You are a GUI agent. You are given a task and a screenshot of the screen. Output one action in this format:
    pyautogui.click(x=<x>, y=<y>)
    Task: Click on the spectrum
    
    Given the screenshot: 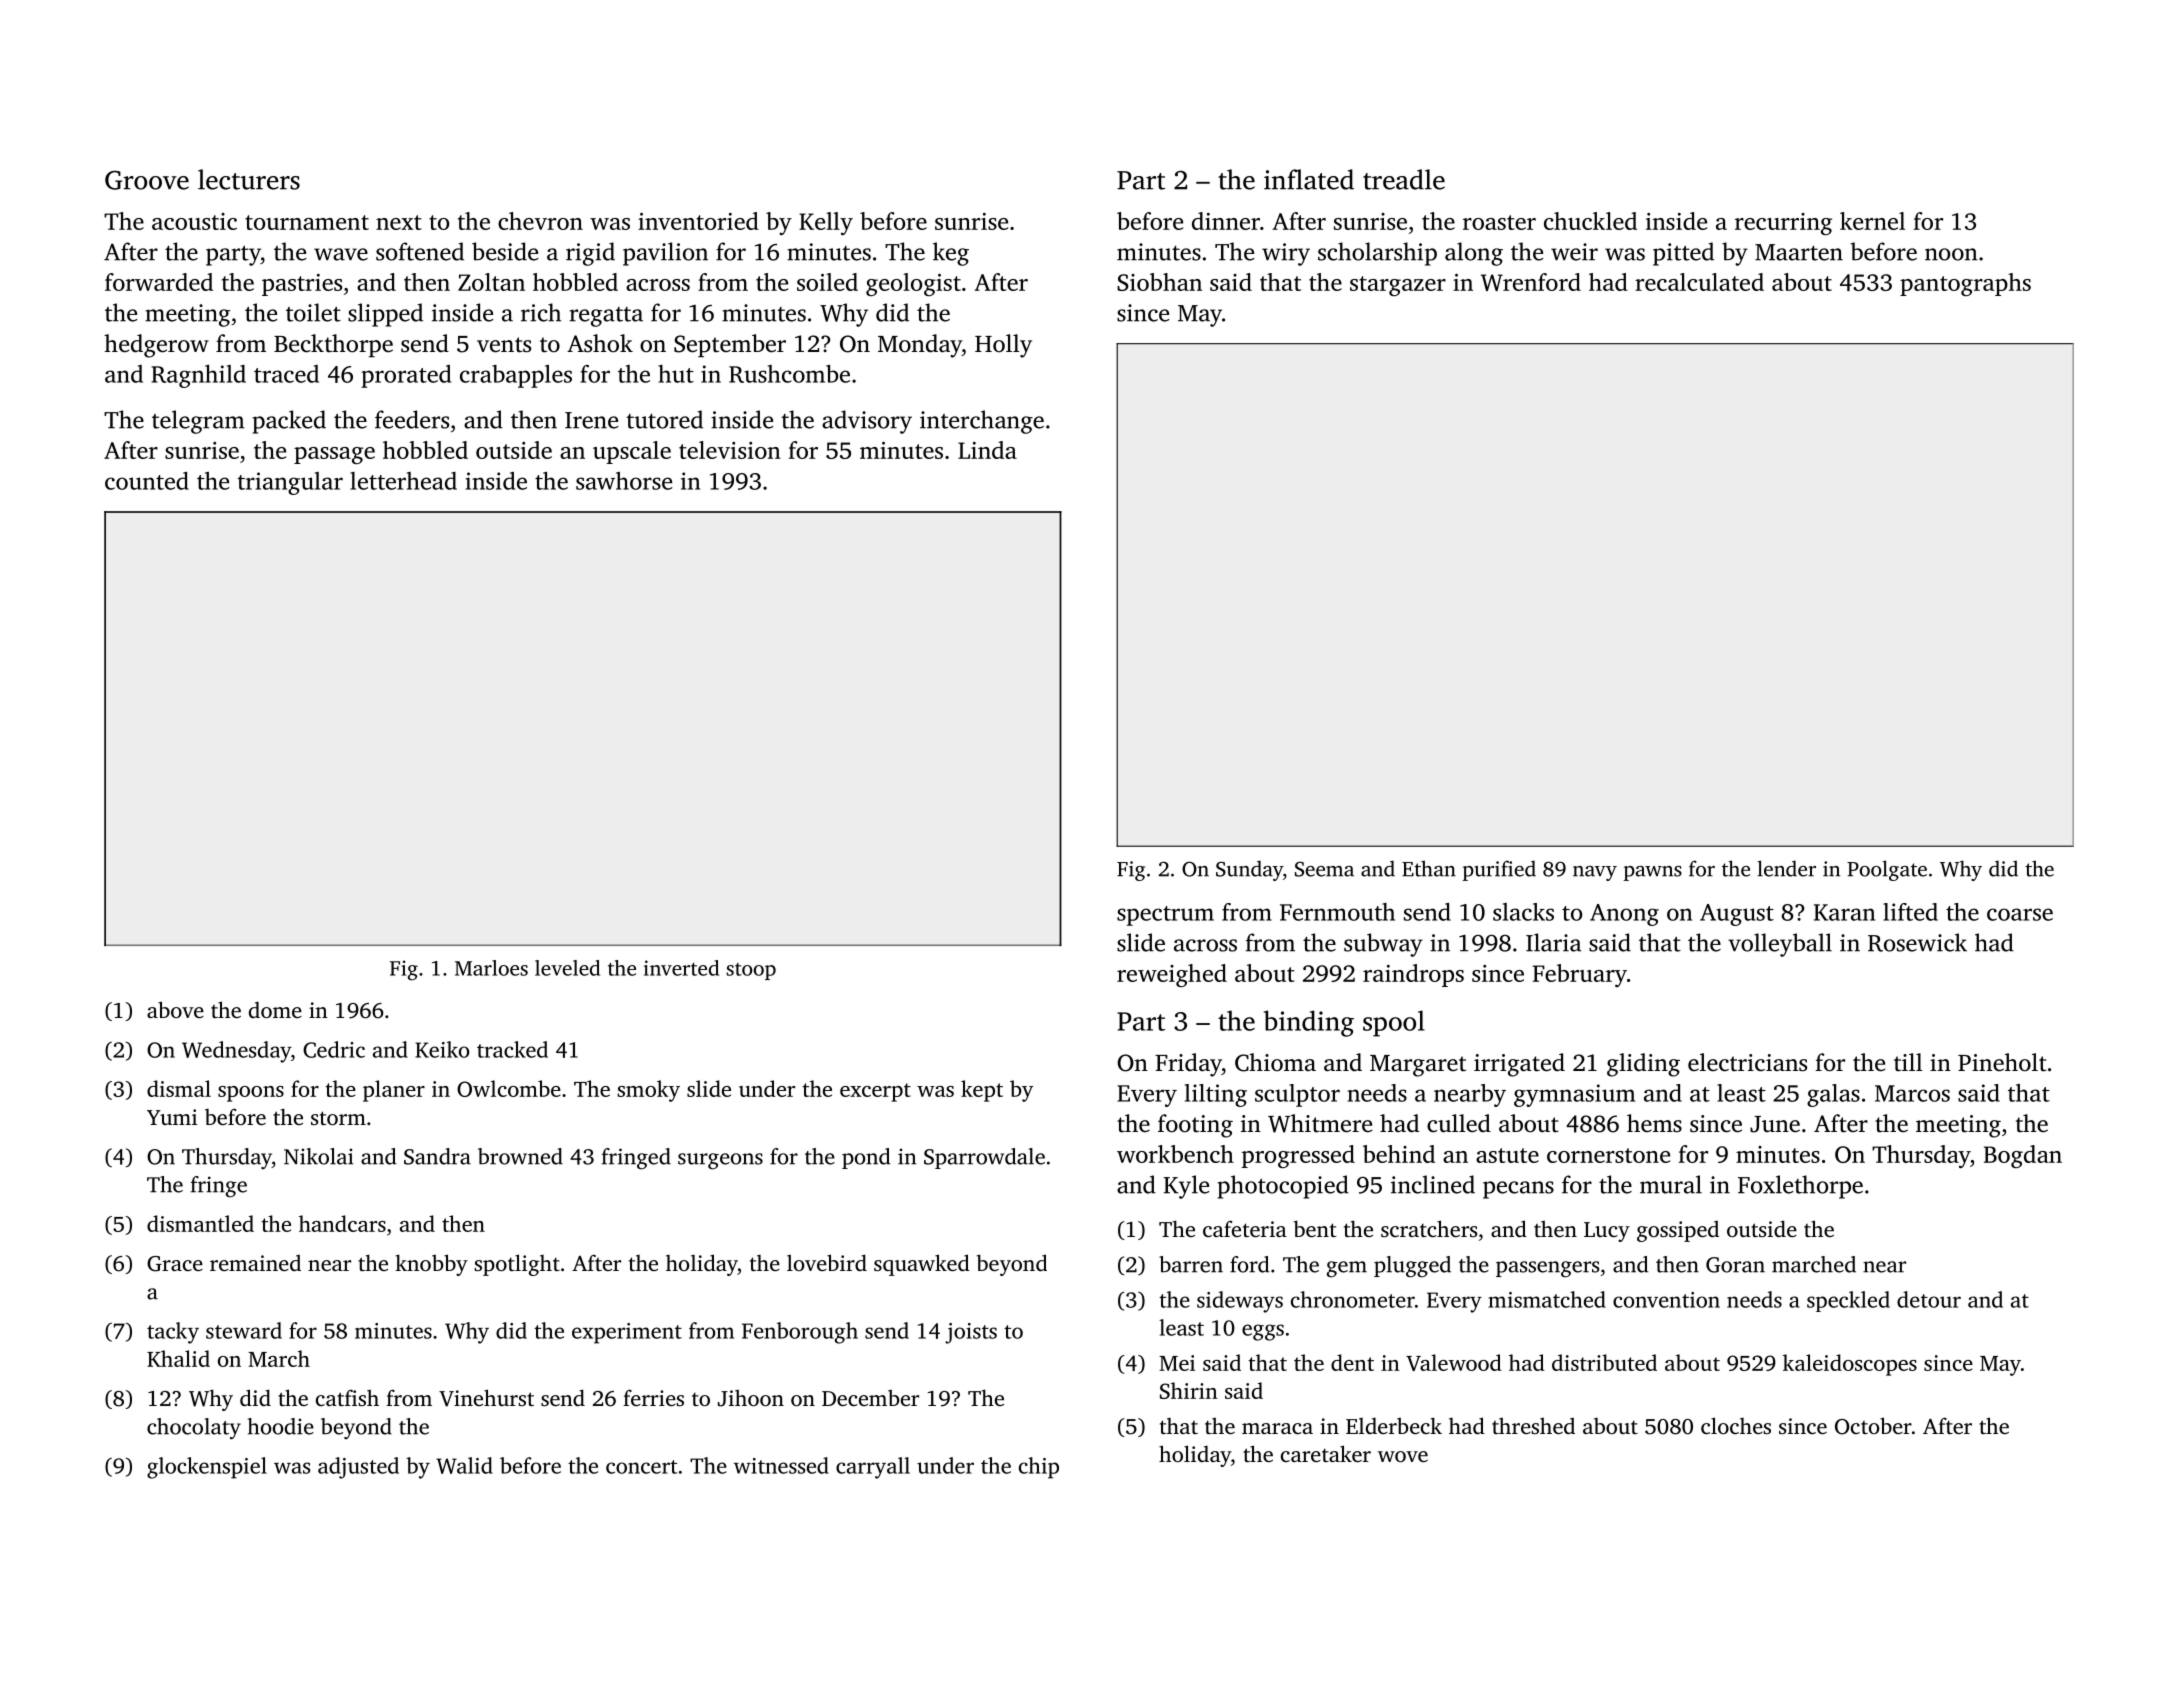 What is the action you would take?
    pyautogui.click(x=1165, y=916)
